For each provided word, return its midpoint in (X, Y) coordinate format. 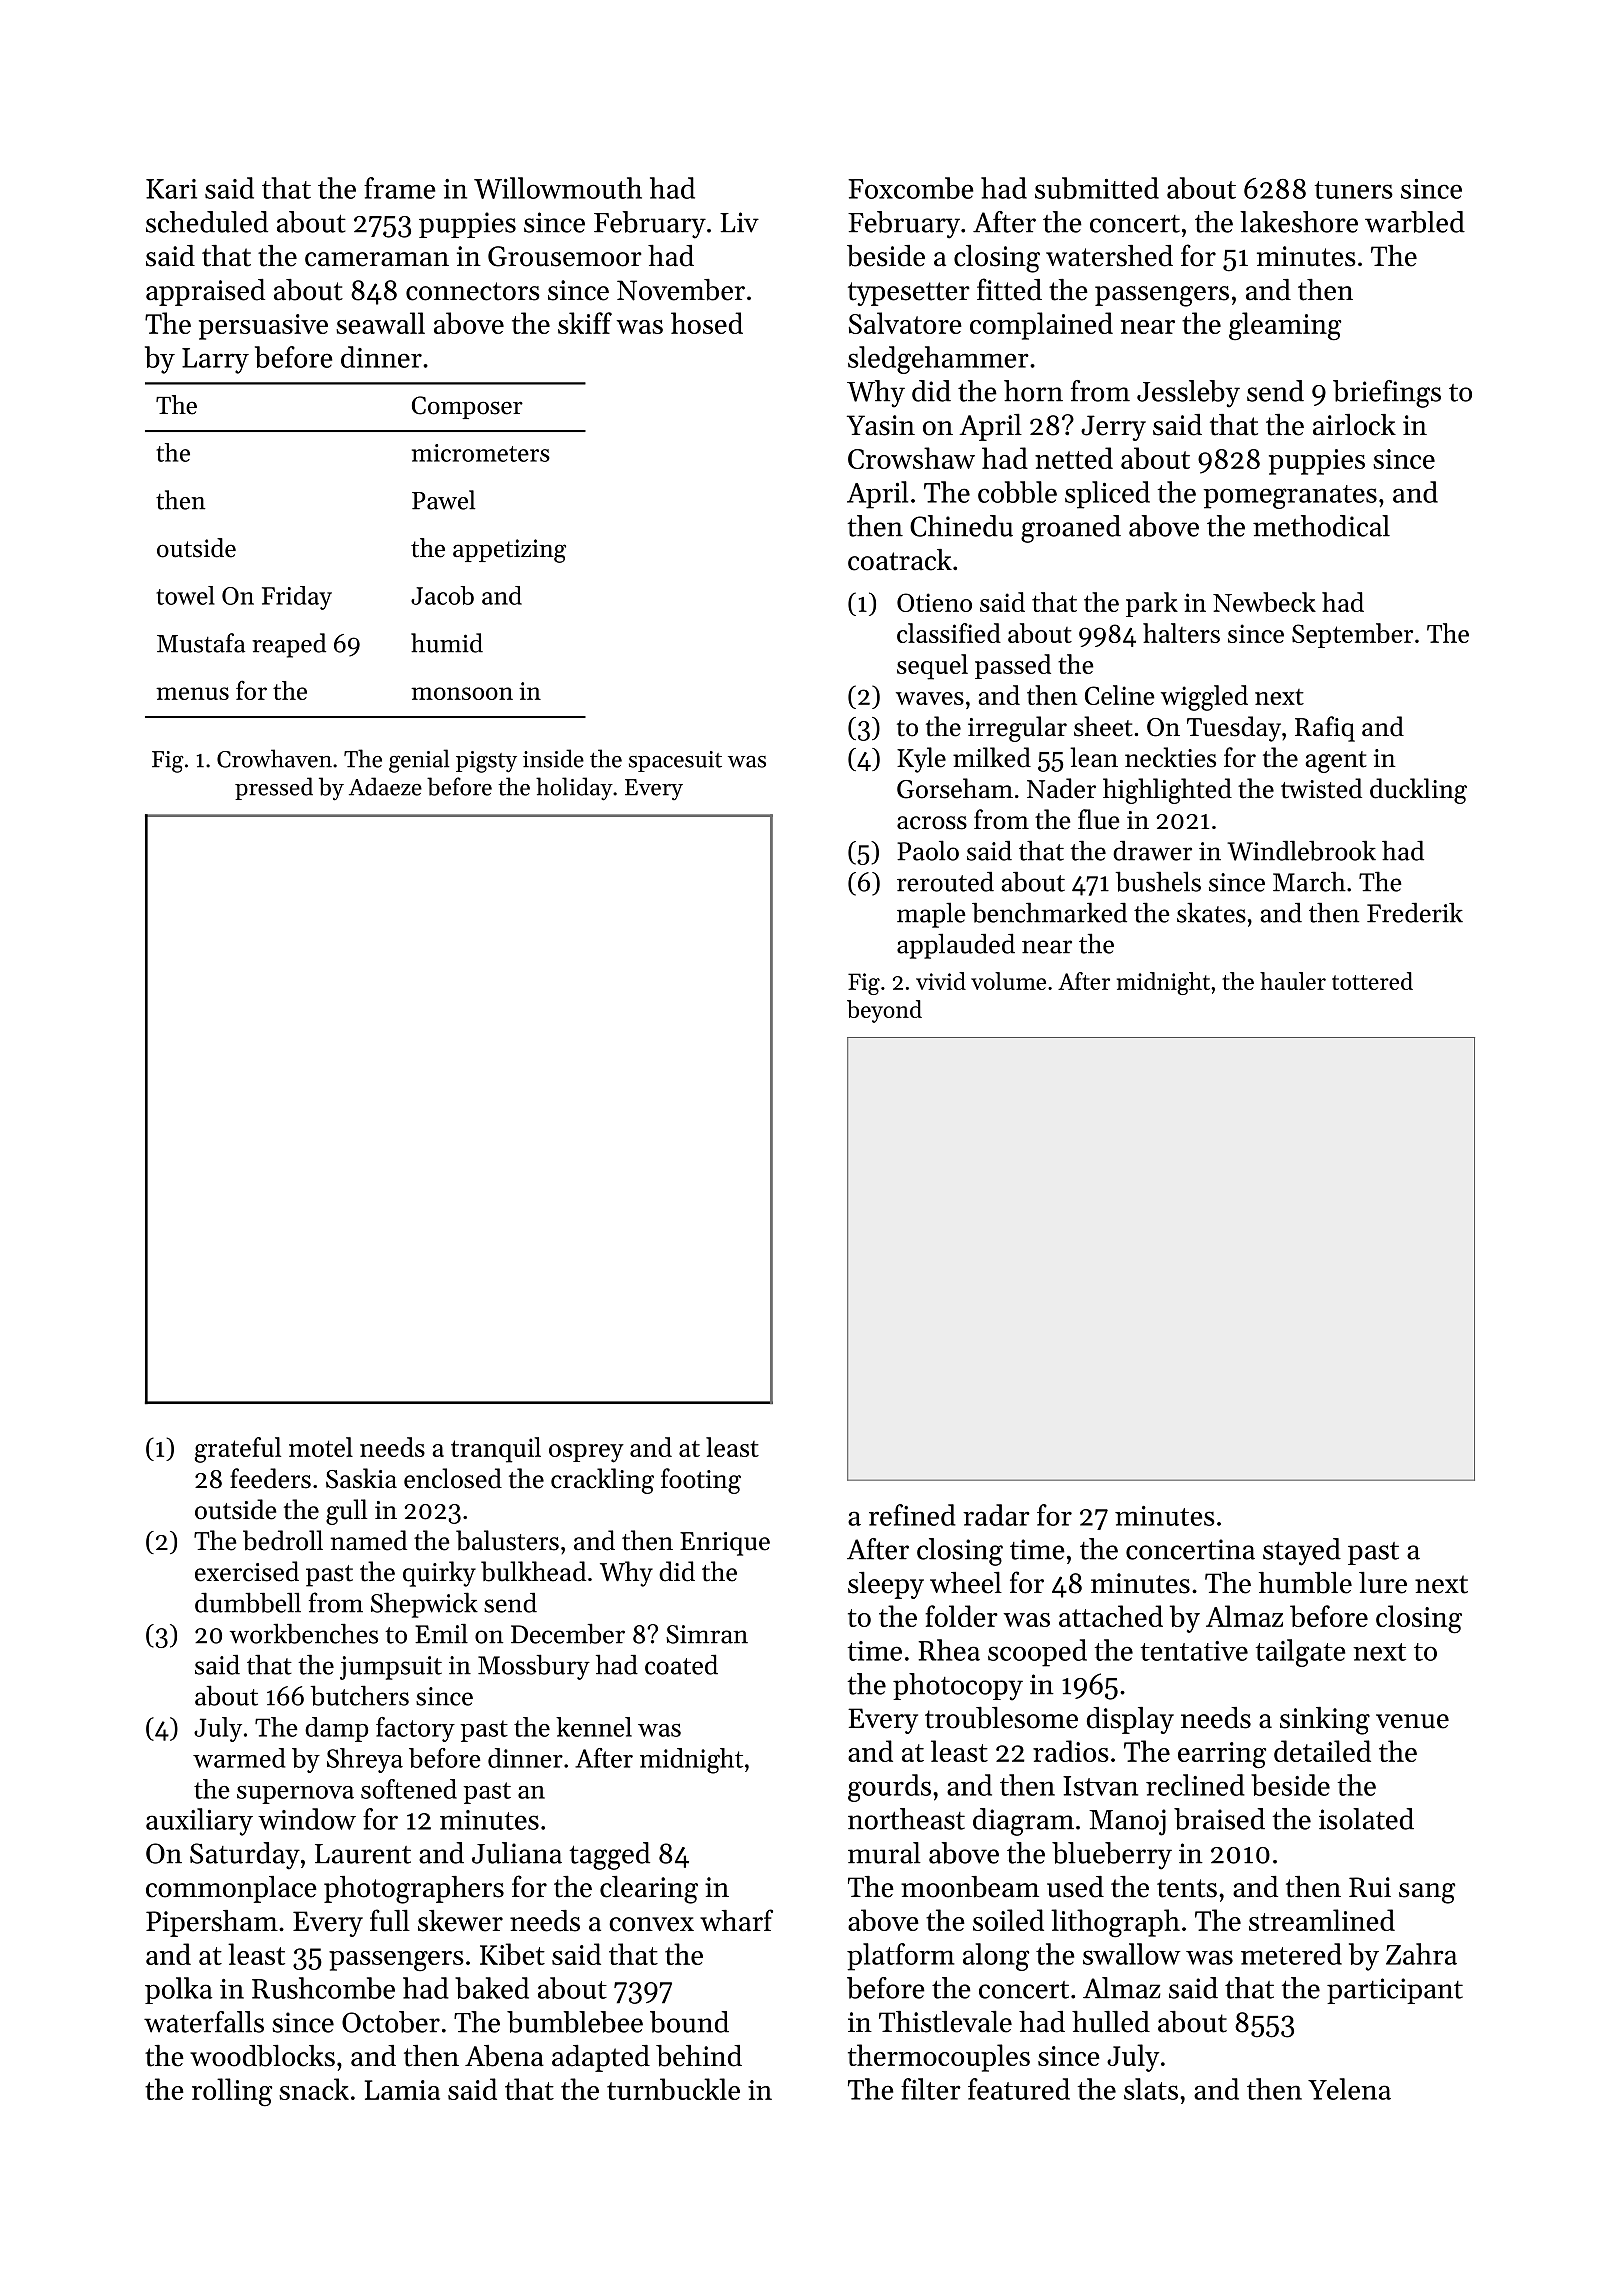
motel (321, 1447)
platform (900, 1957)
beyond (884, 1011)
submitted (1097, 188)
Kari (171, 189)
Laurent (363, 1854)
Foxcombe (911, 188)
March (1309, 881)
